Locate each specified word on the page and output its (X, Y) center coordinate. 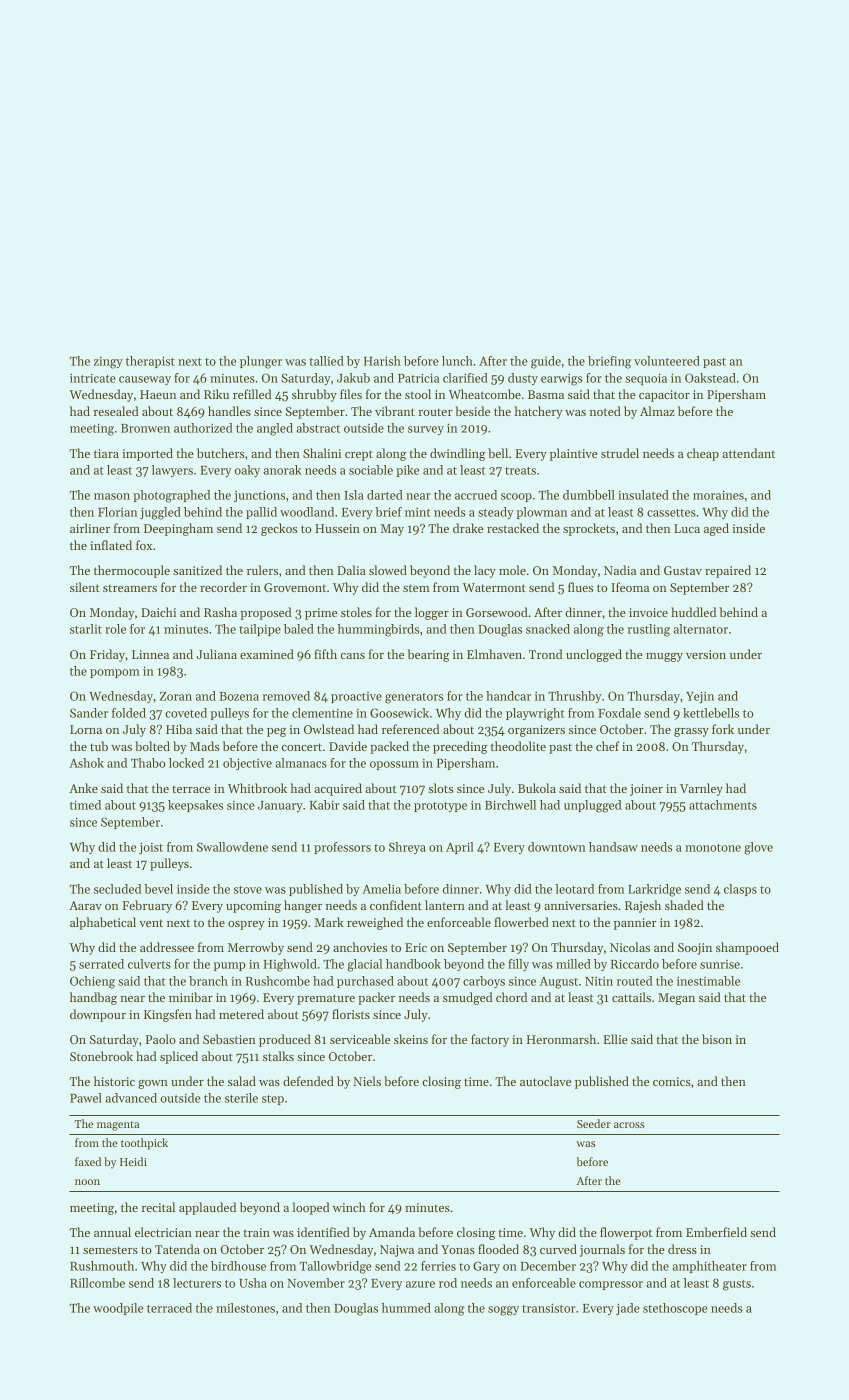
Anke (83, 788)
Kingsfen (168, 1015)
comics (672, 1081)
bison (717, 1039)
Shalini (322, 453)
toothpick (144, 1144)
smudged (468, 998)
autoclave (545, 1081)
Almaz (657, 411)
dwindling (458, 454)
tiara (106, 453)
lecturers (197, 1283)
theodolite (518, 746)
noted (605, 411)
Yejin (700, 697)
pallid (261, 513)
